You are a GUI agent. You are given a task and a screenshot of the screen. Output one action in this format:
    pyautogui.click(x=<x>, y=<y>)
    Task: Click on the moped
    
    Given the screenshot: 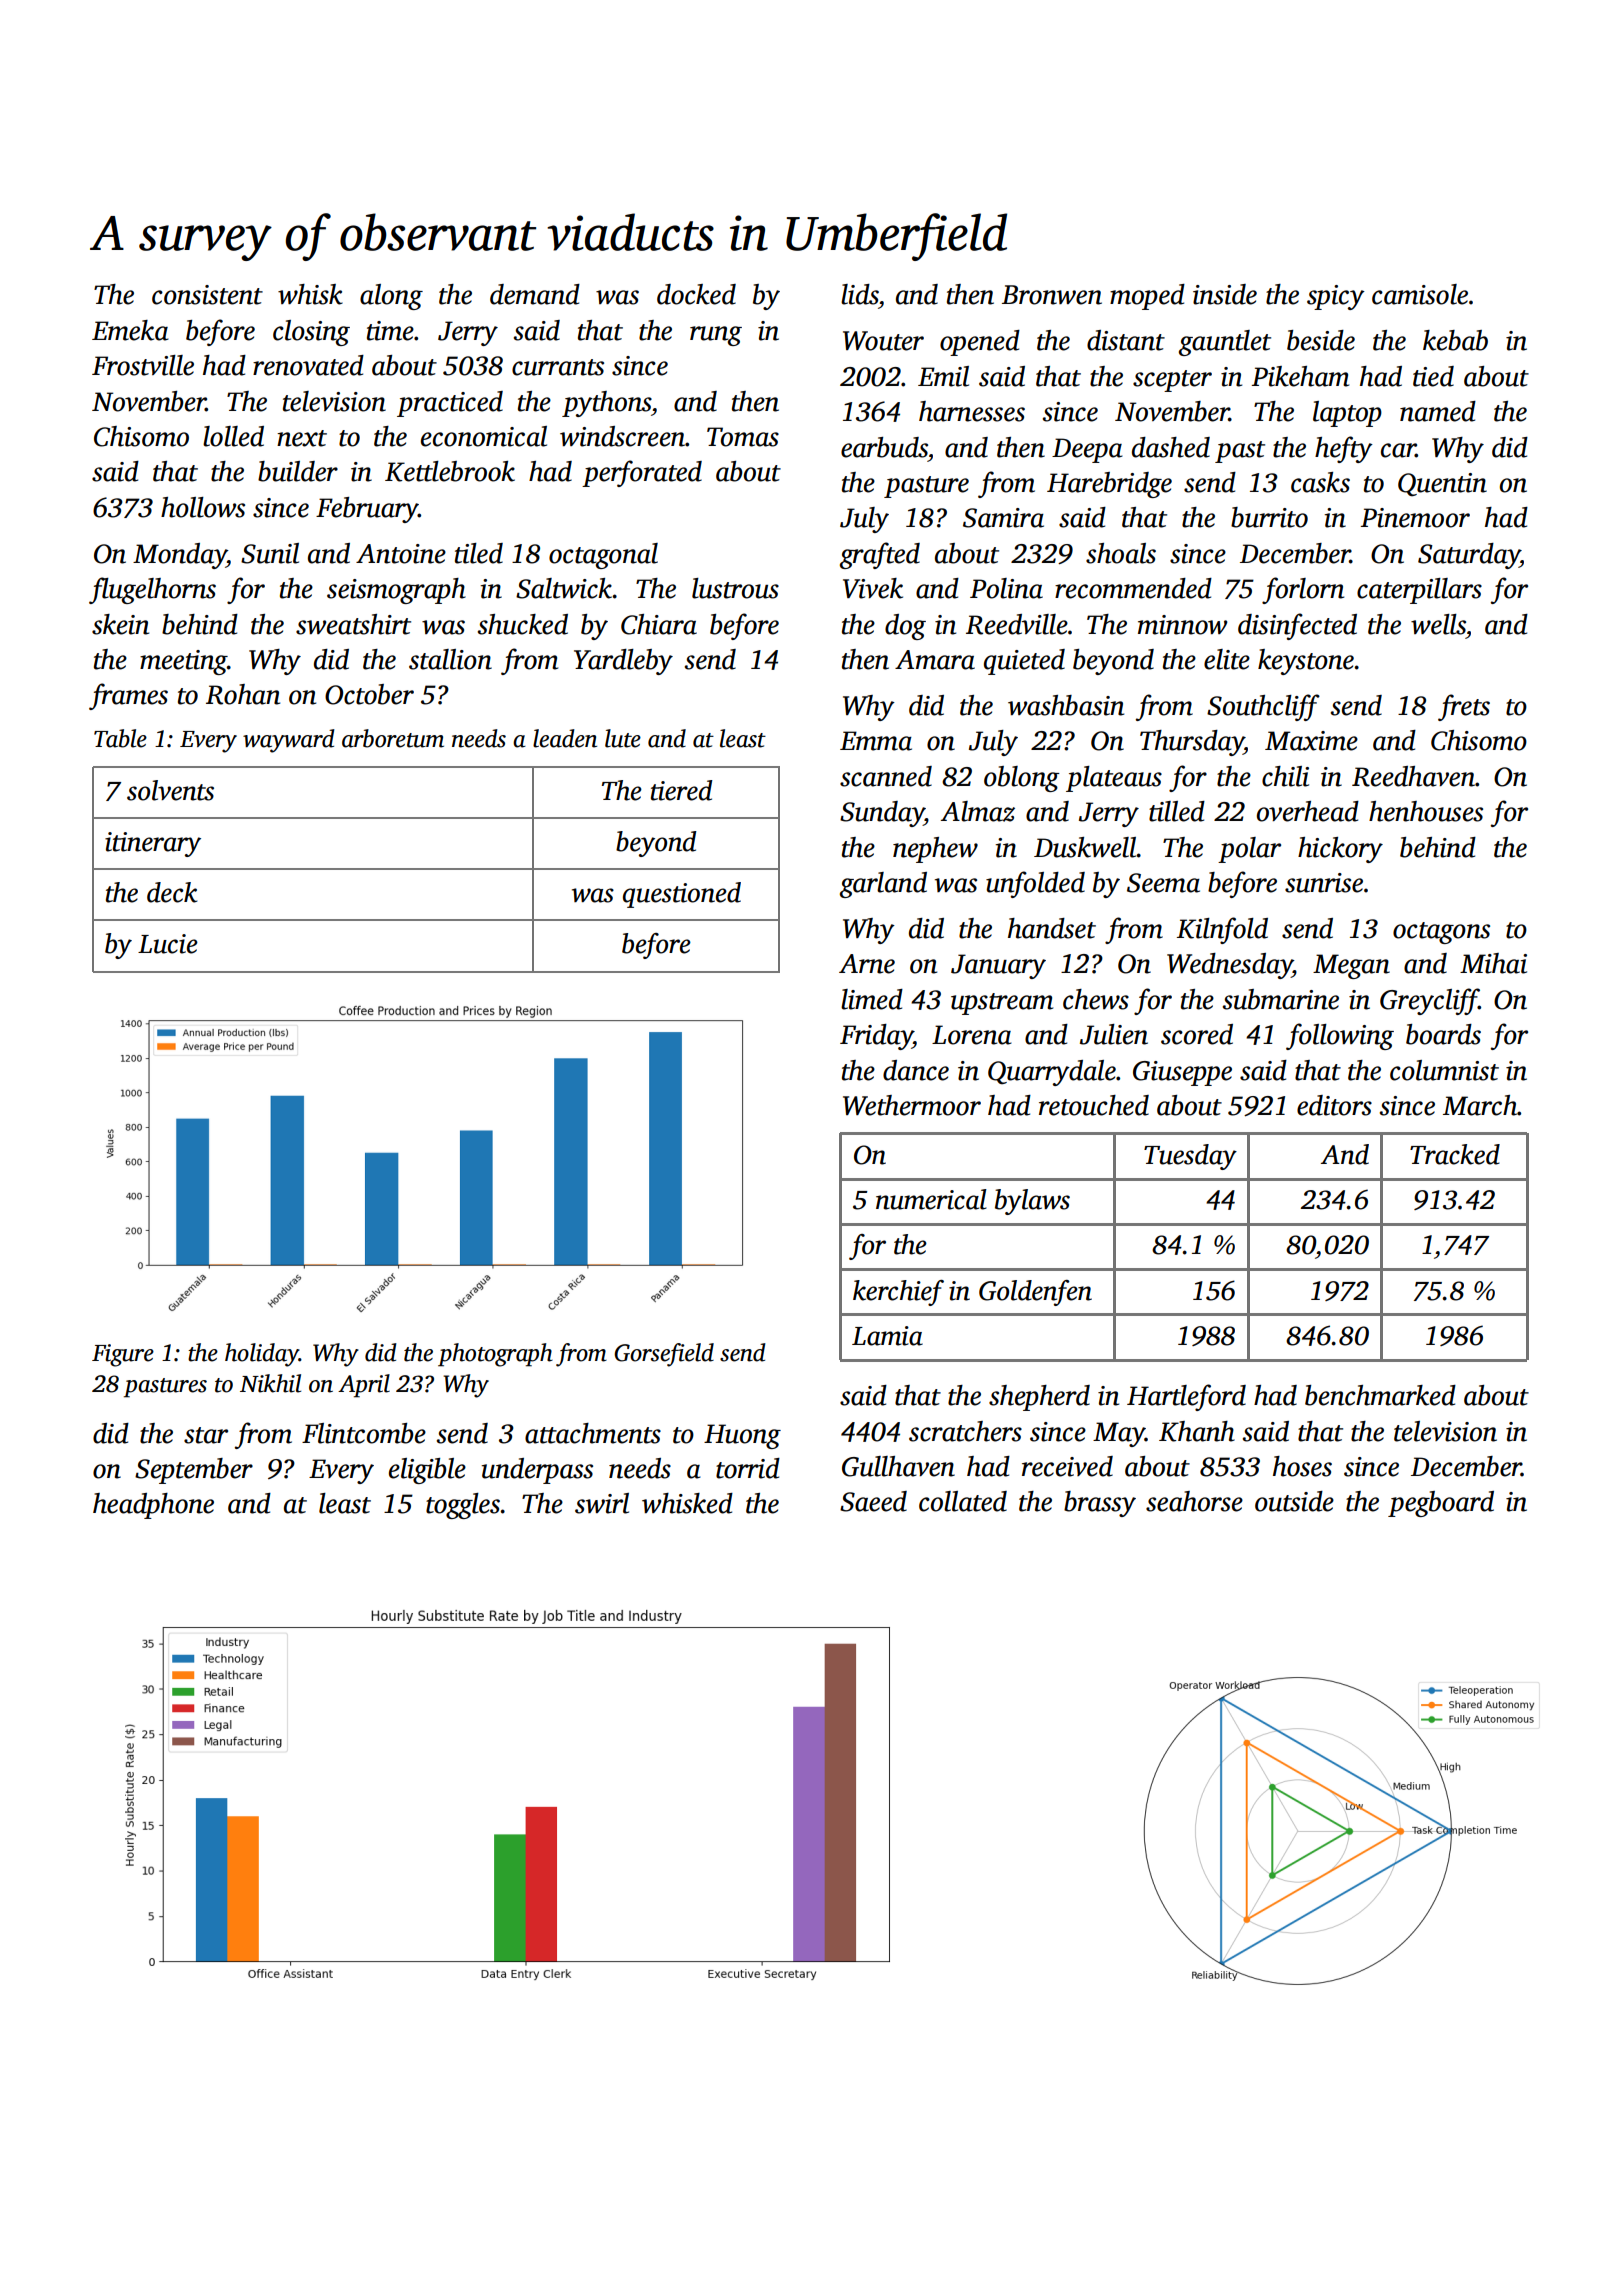 What is the action you would take?
    pyautogui.click(x=1147, y=297)
